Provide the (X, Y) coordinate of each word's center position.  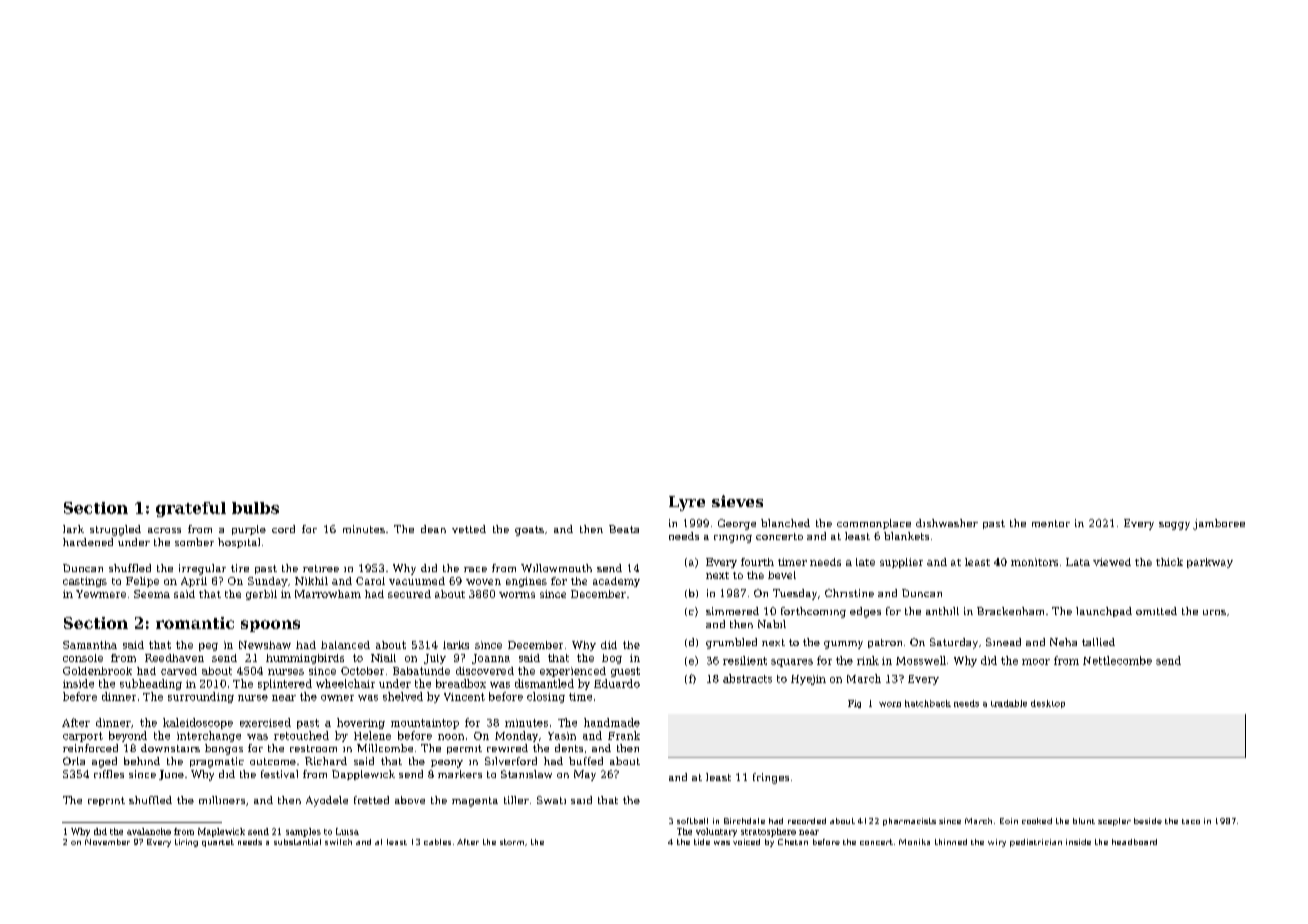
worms (517, 595)
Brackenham (1010, 611)
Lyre (687, 503)
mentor (1051, 523)
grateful (191, 509)
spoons (270, 626)
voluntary (716, 832)
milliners (222, 800)
